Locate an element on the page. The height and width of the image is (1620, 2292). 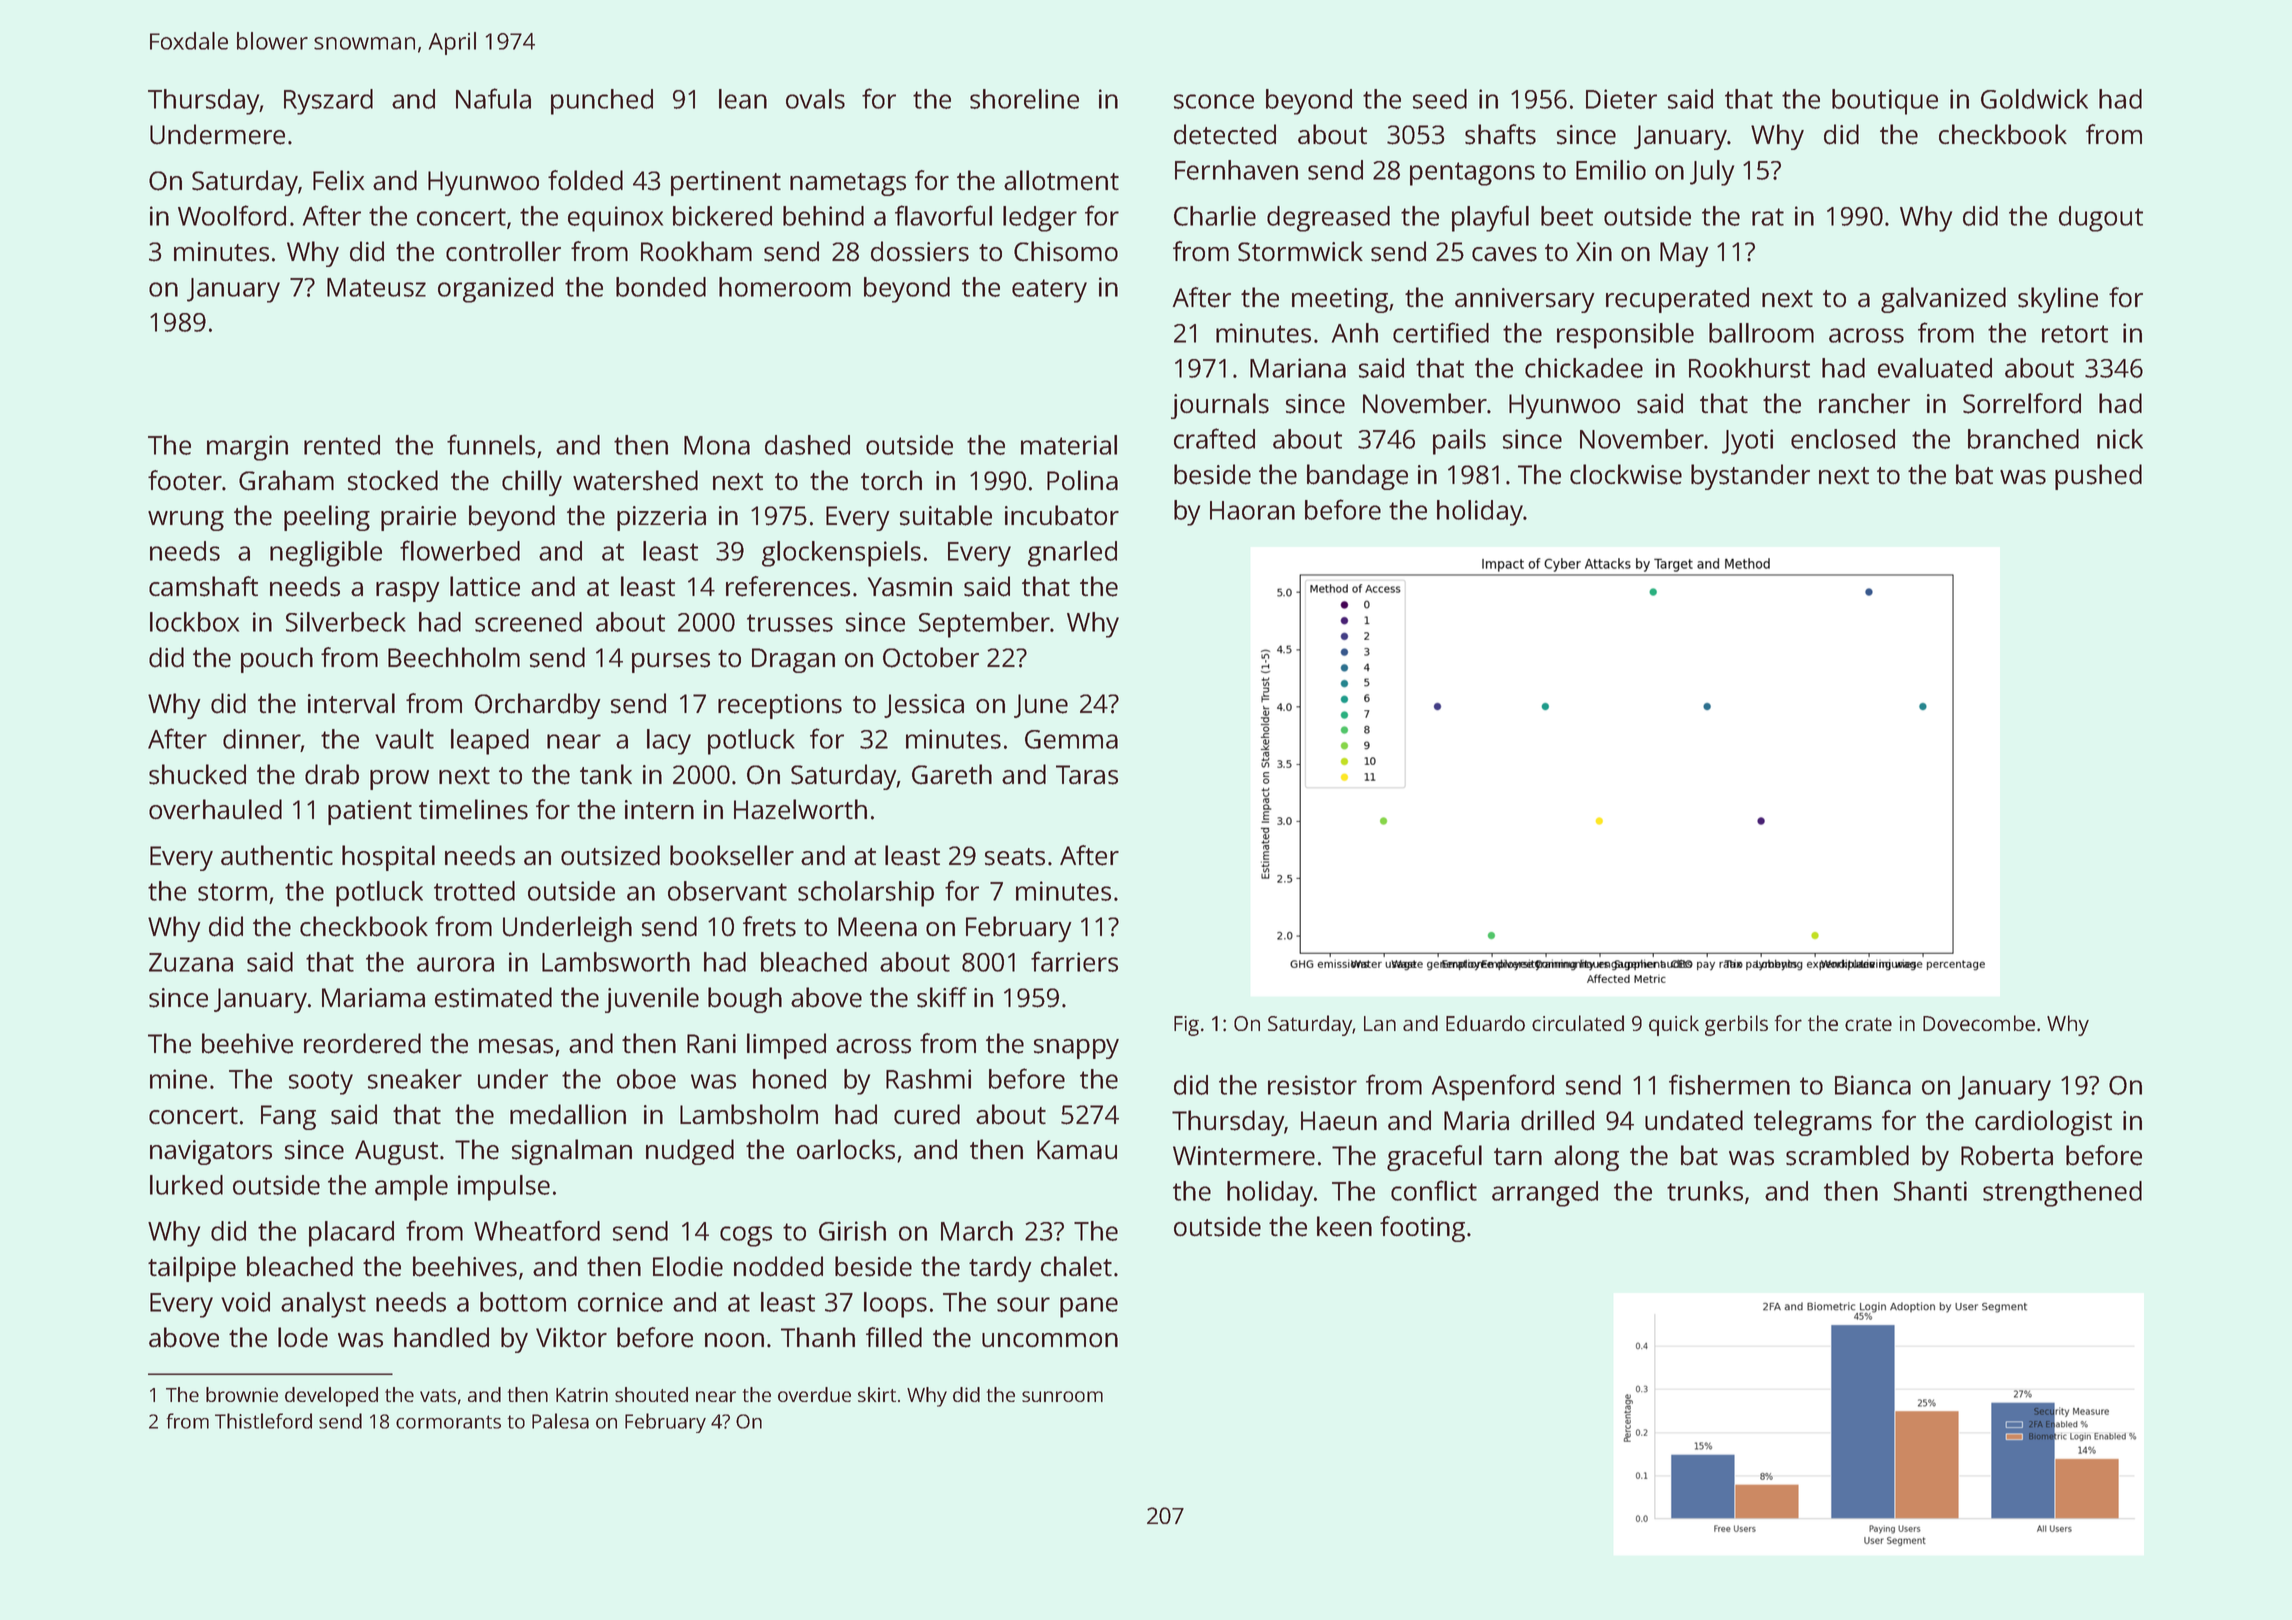
Dragan is located at coordinates (793, 660).
